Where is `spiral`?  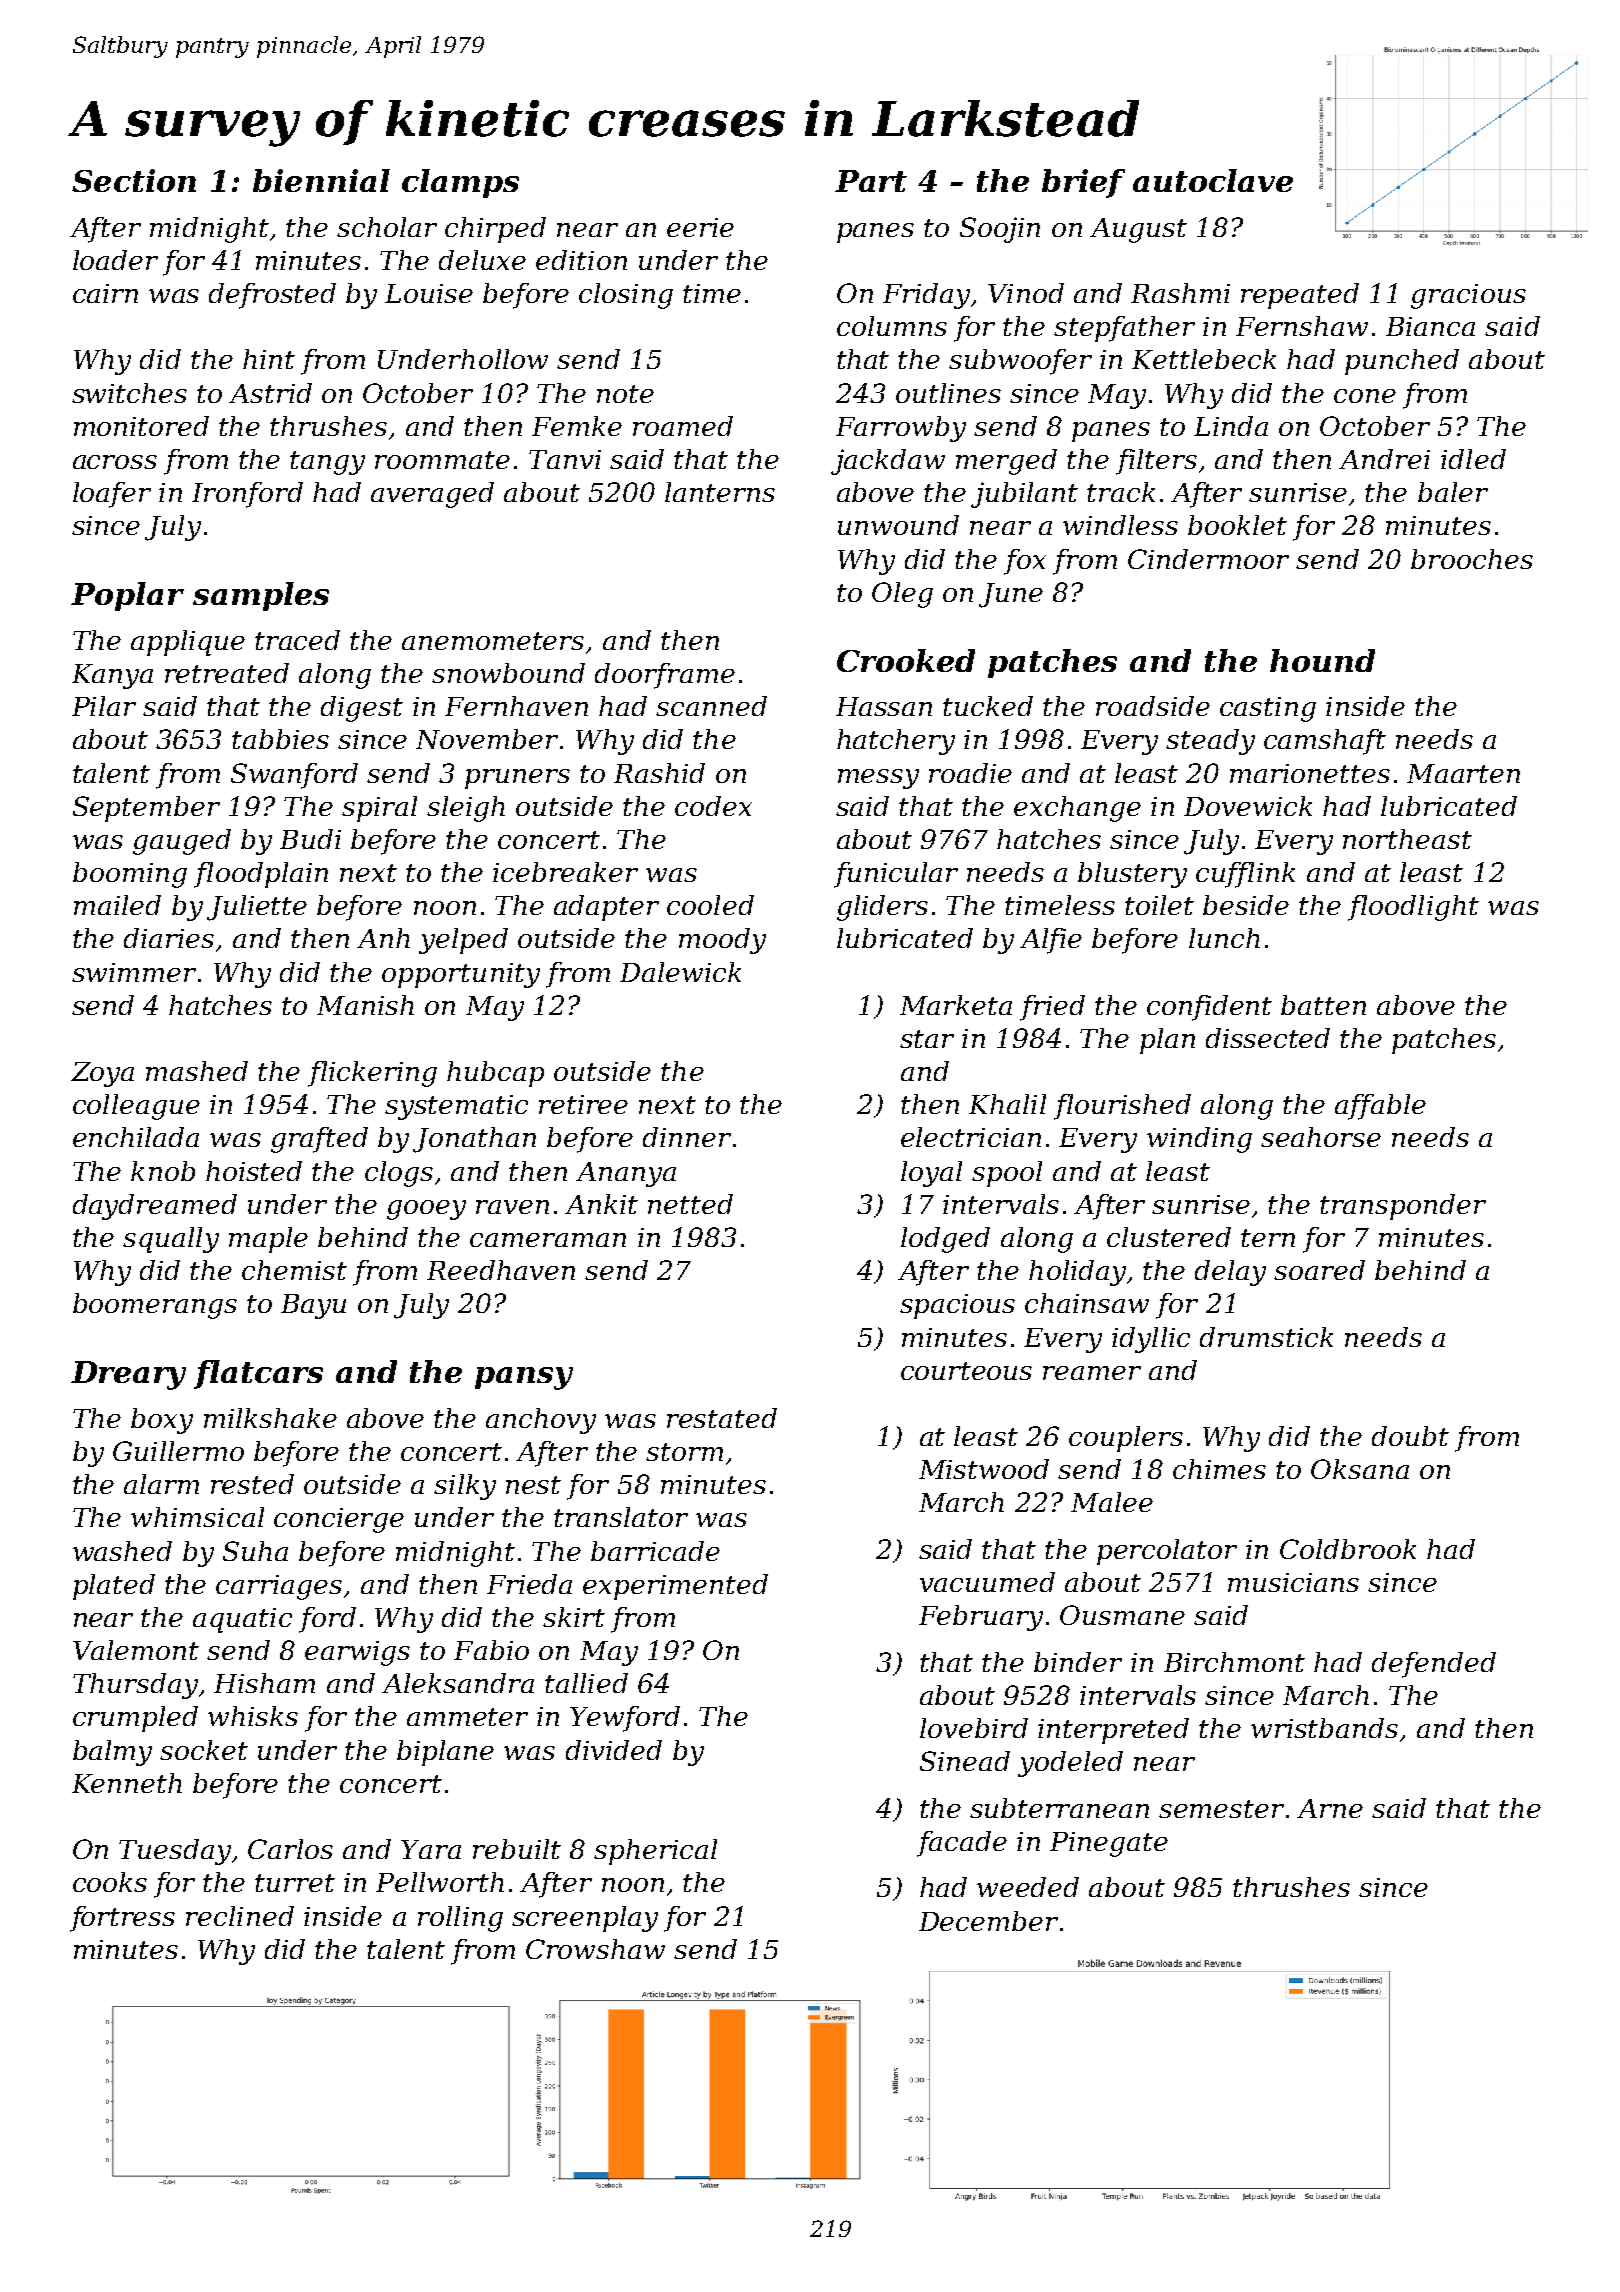 spiral is located at coordinates (379, 809).
